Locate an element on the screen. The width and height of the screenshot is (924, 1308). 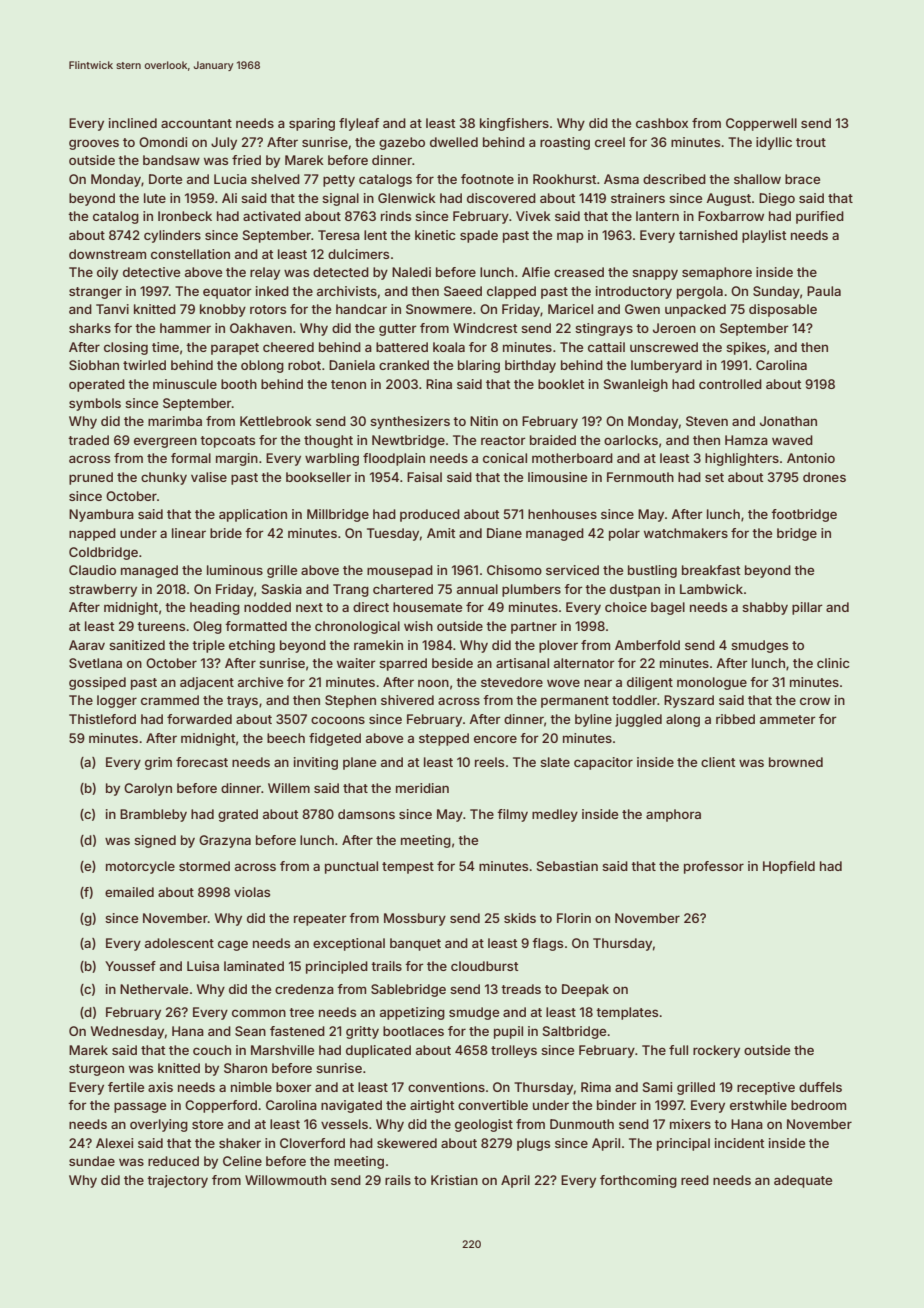
tureens is located at coordinates (161, 626).
